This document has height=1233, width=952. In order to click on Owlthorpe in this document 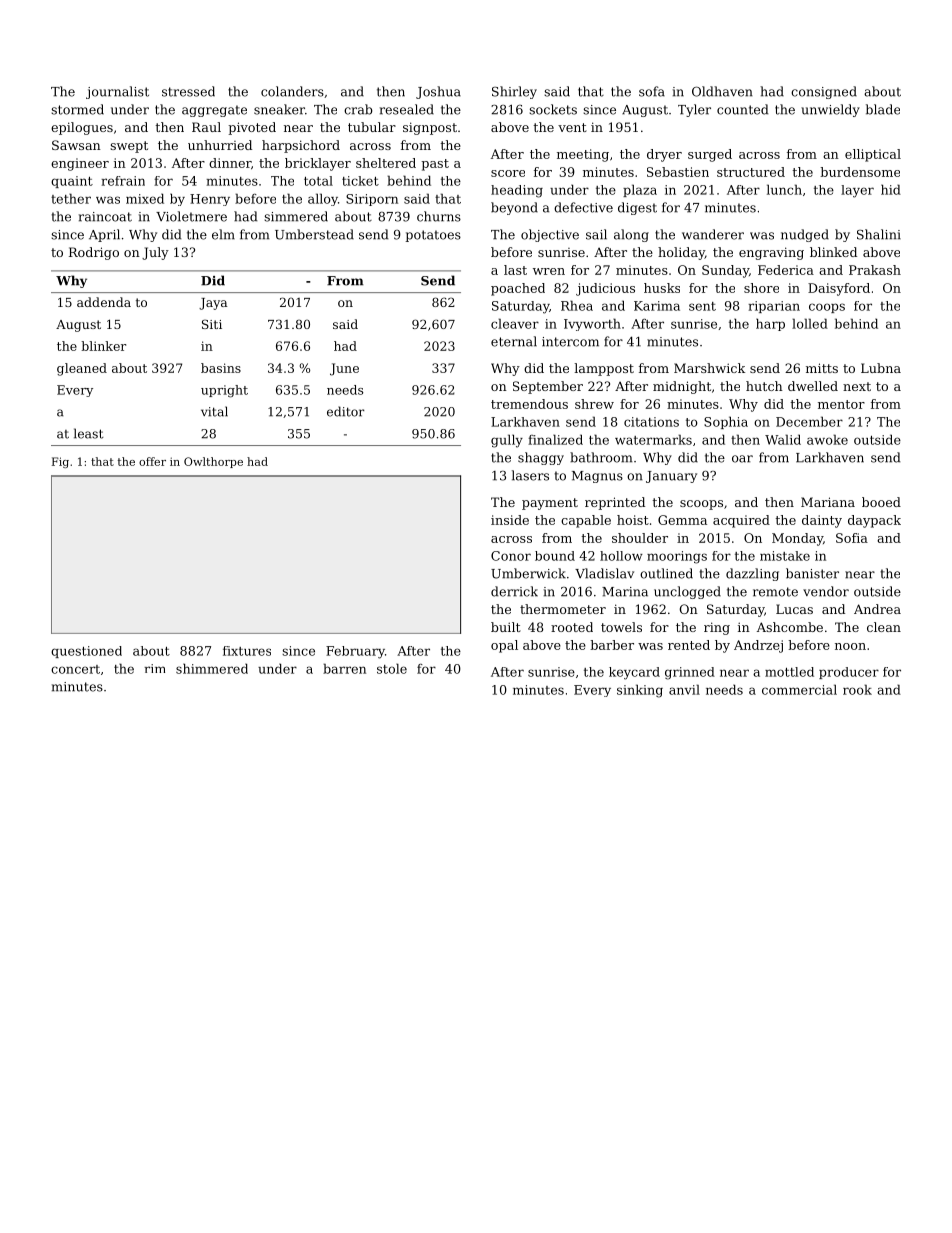, I will do `click(213, 462)`.
